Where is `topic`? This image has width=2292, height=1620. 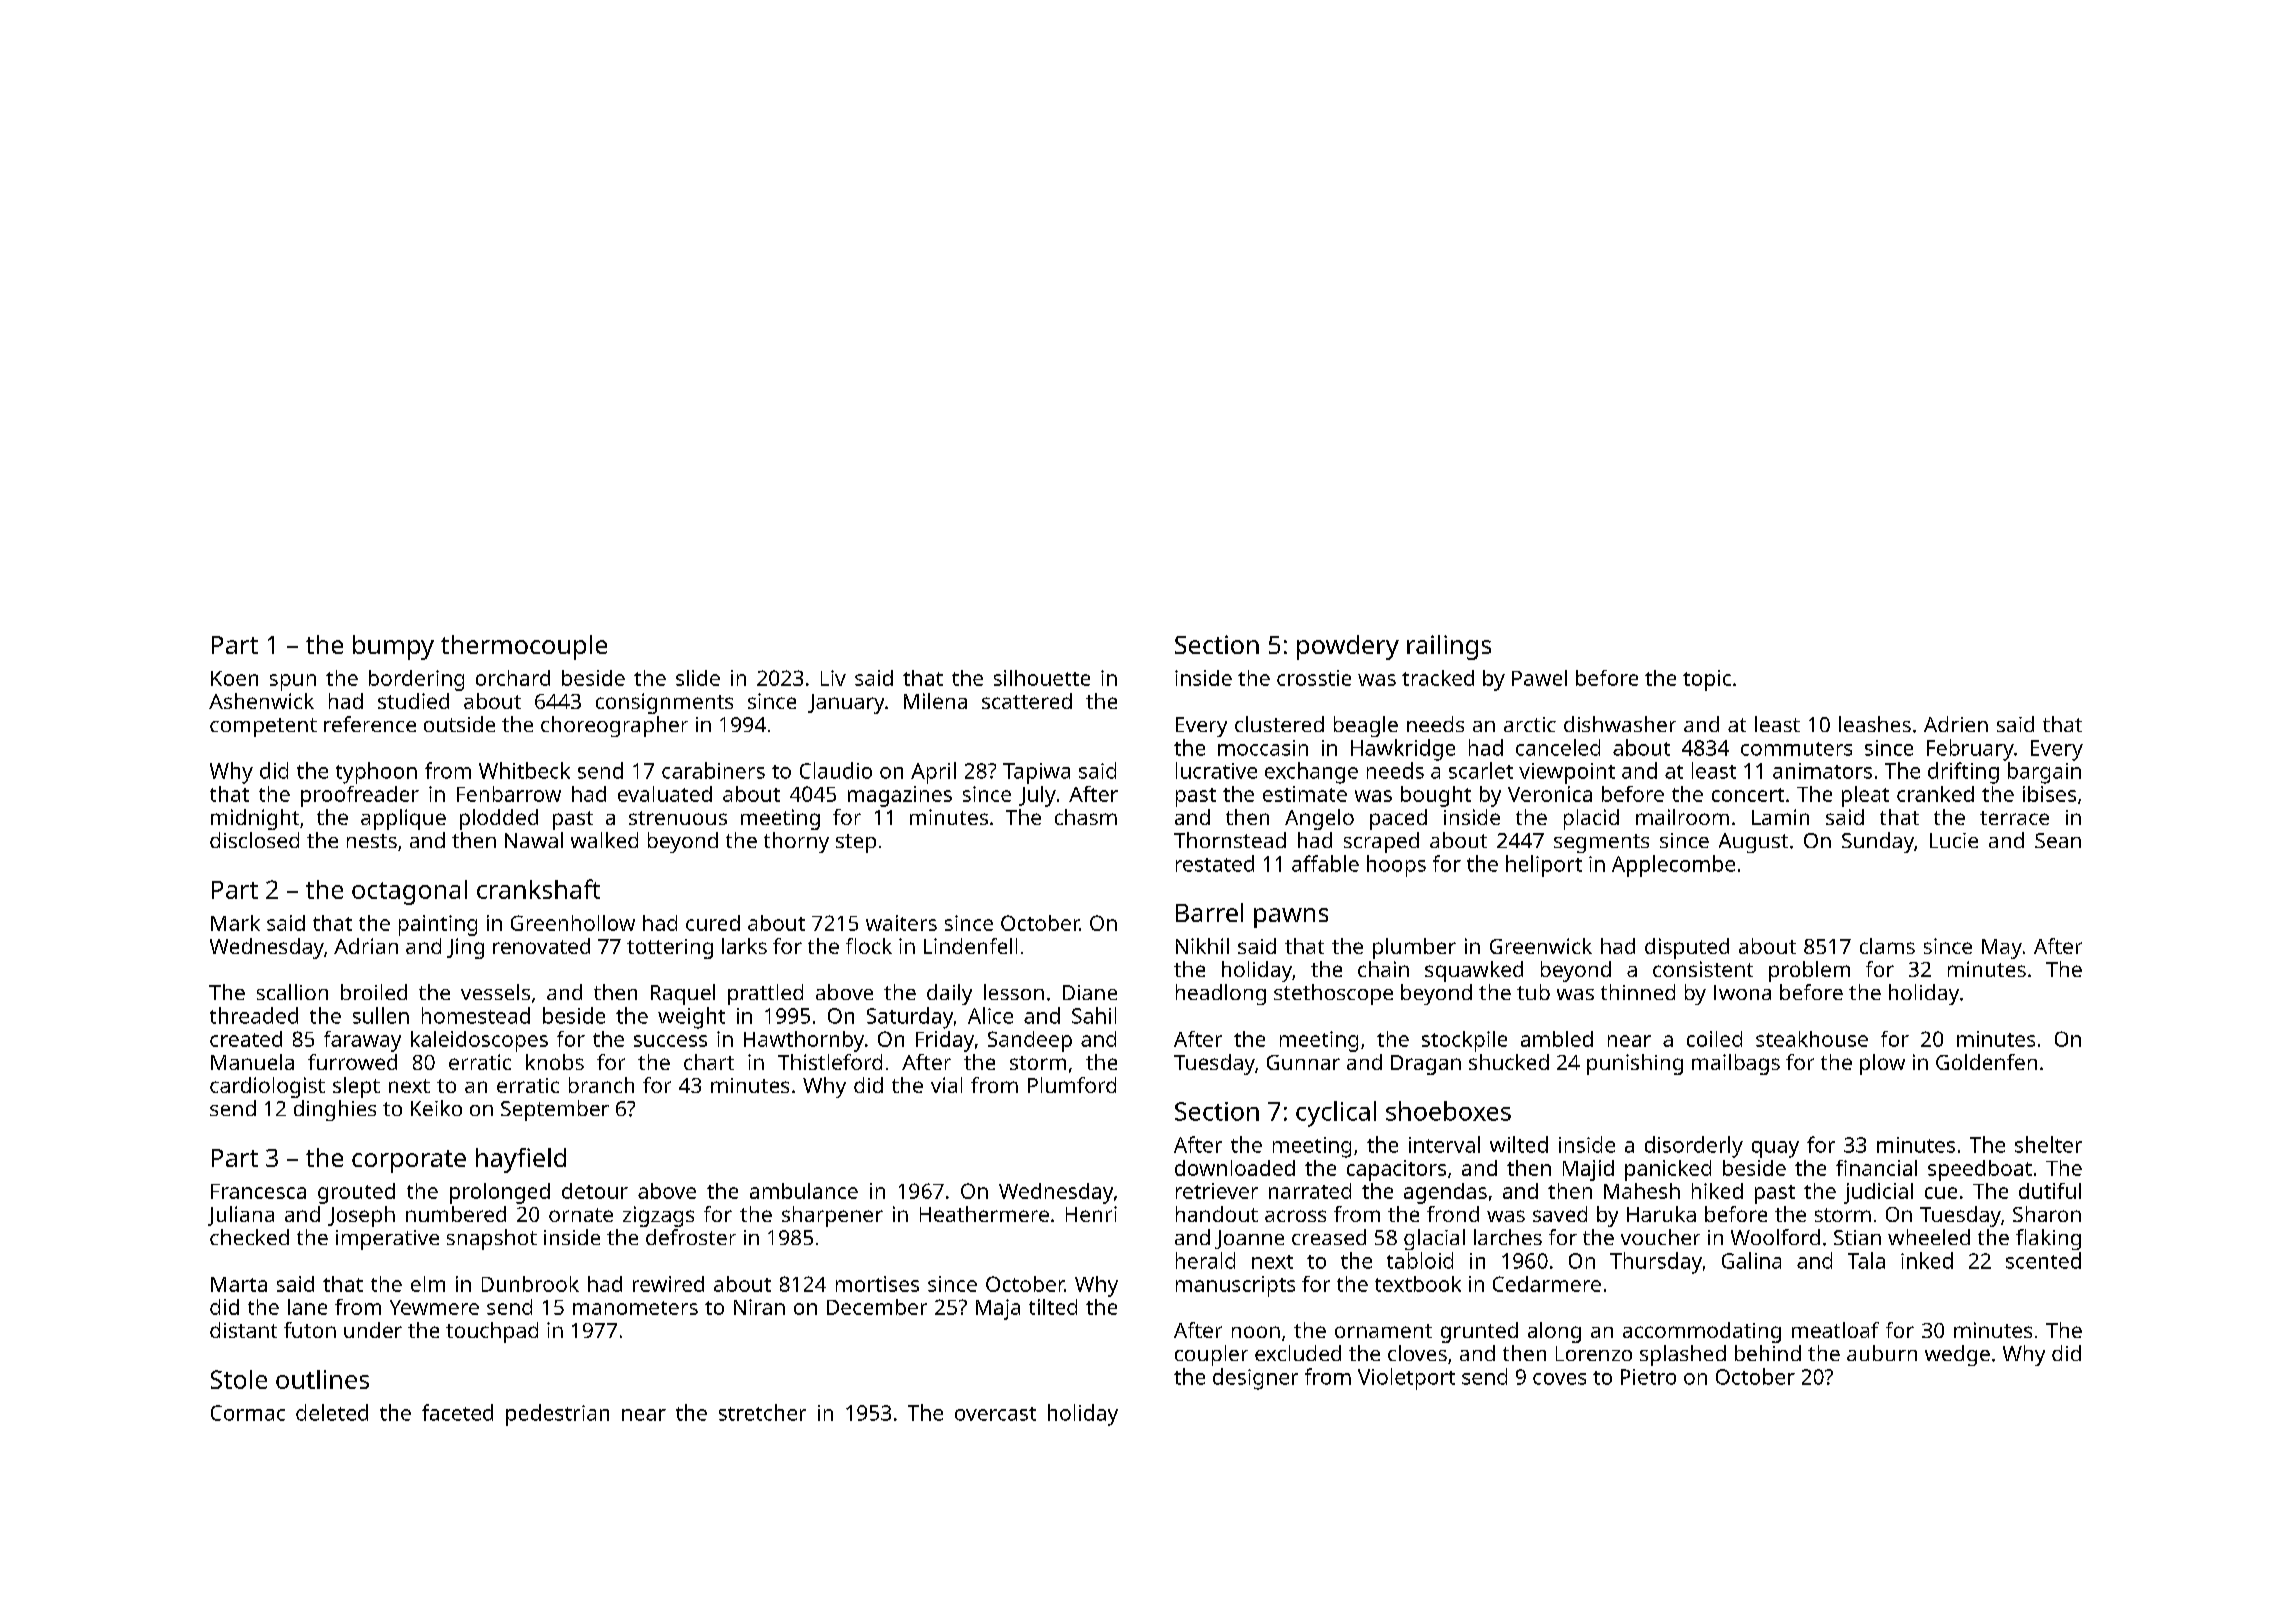 topic is located at coordinates (1707, 680).
